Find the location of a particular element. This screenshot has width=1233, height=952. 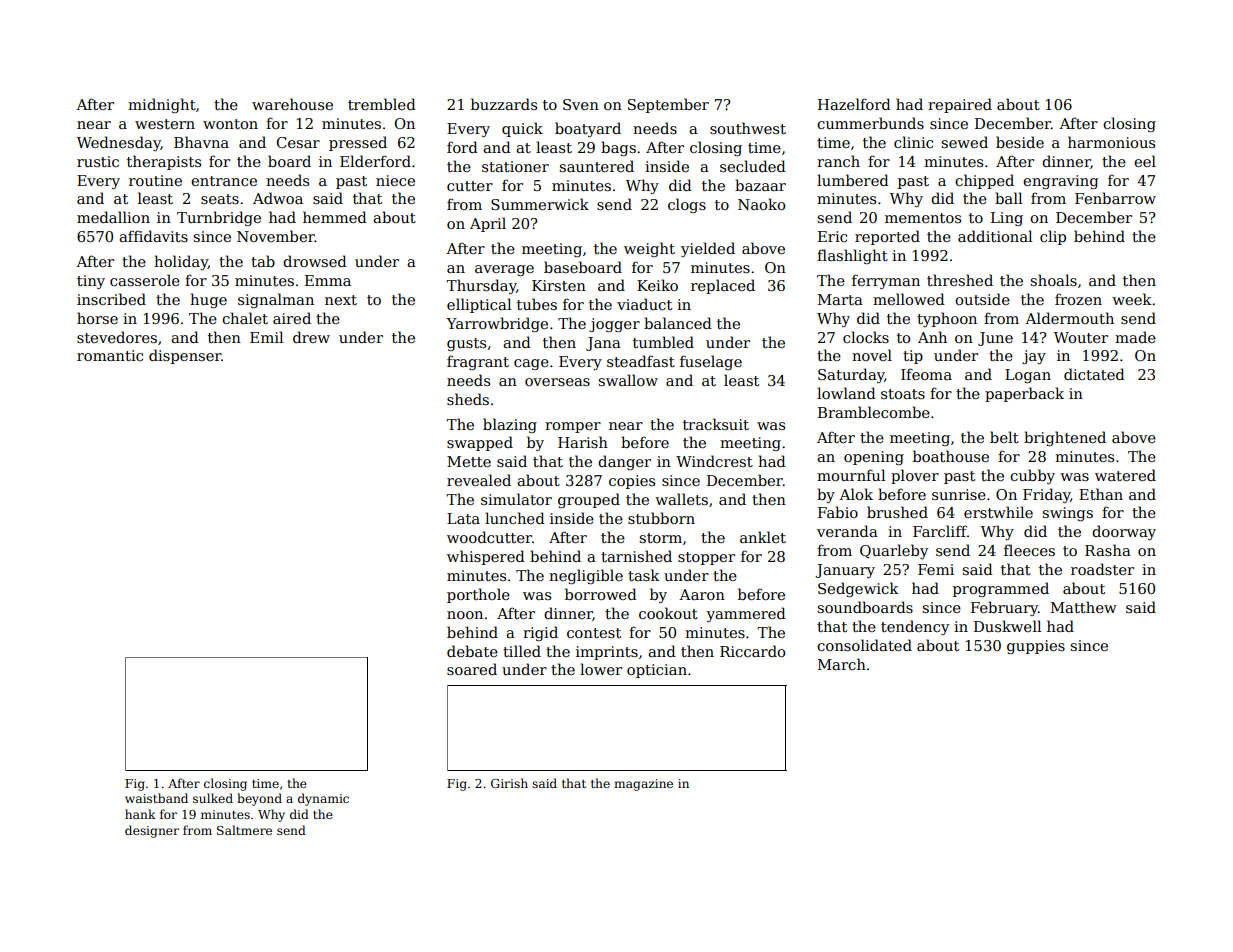

beside is located at coordinates (1020, 142).
